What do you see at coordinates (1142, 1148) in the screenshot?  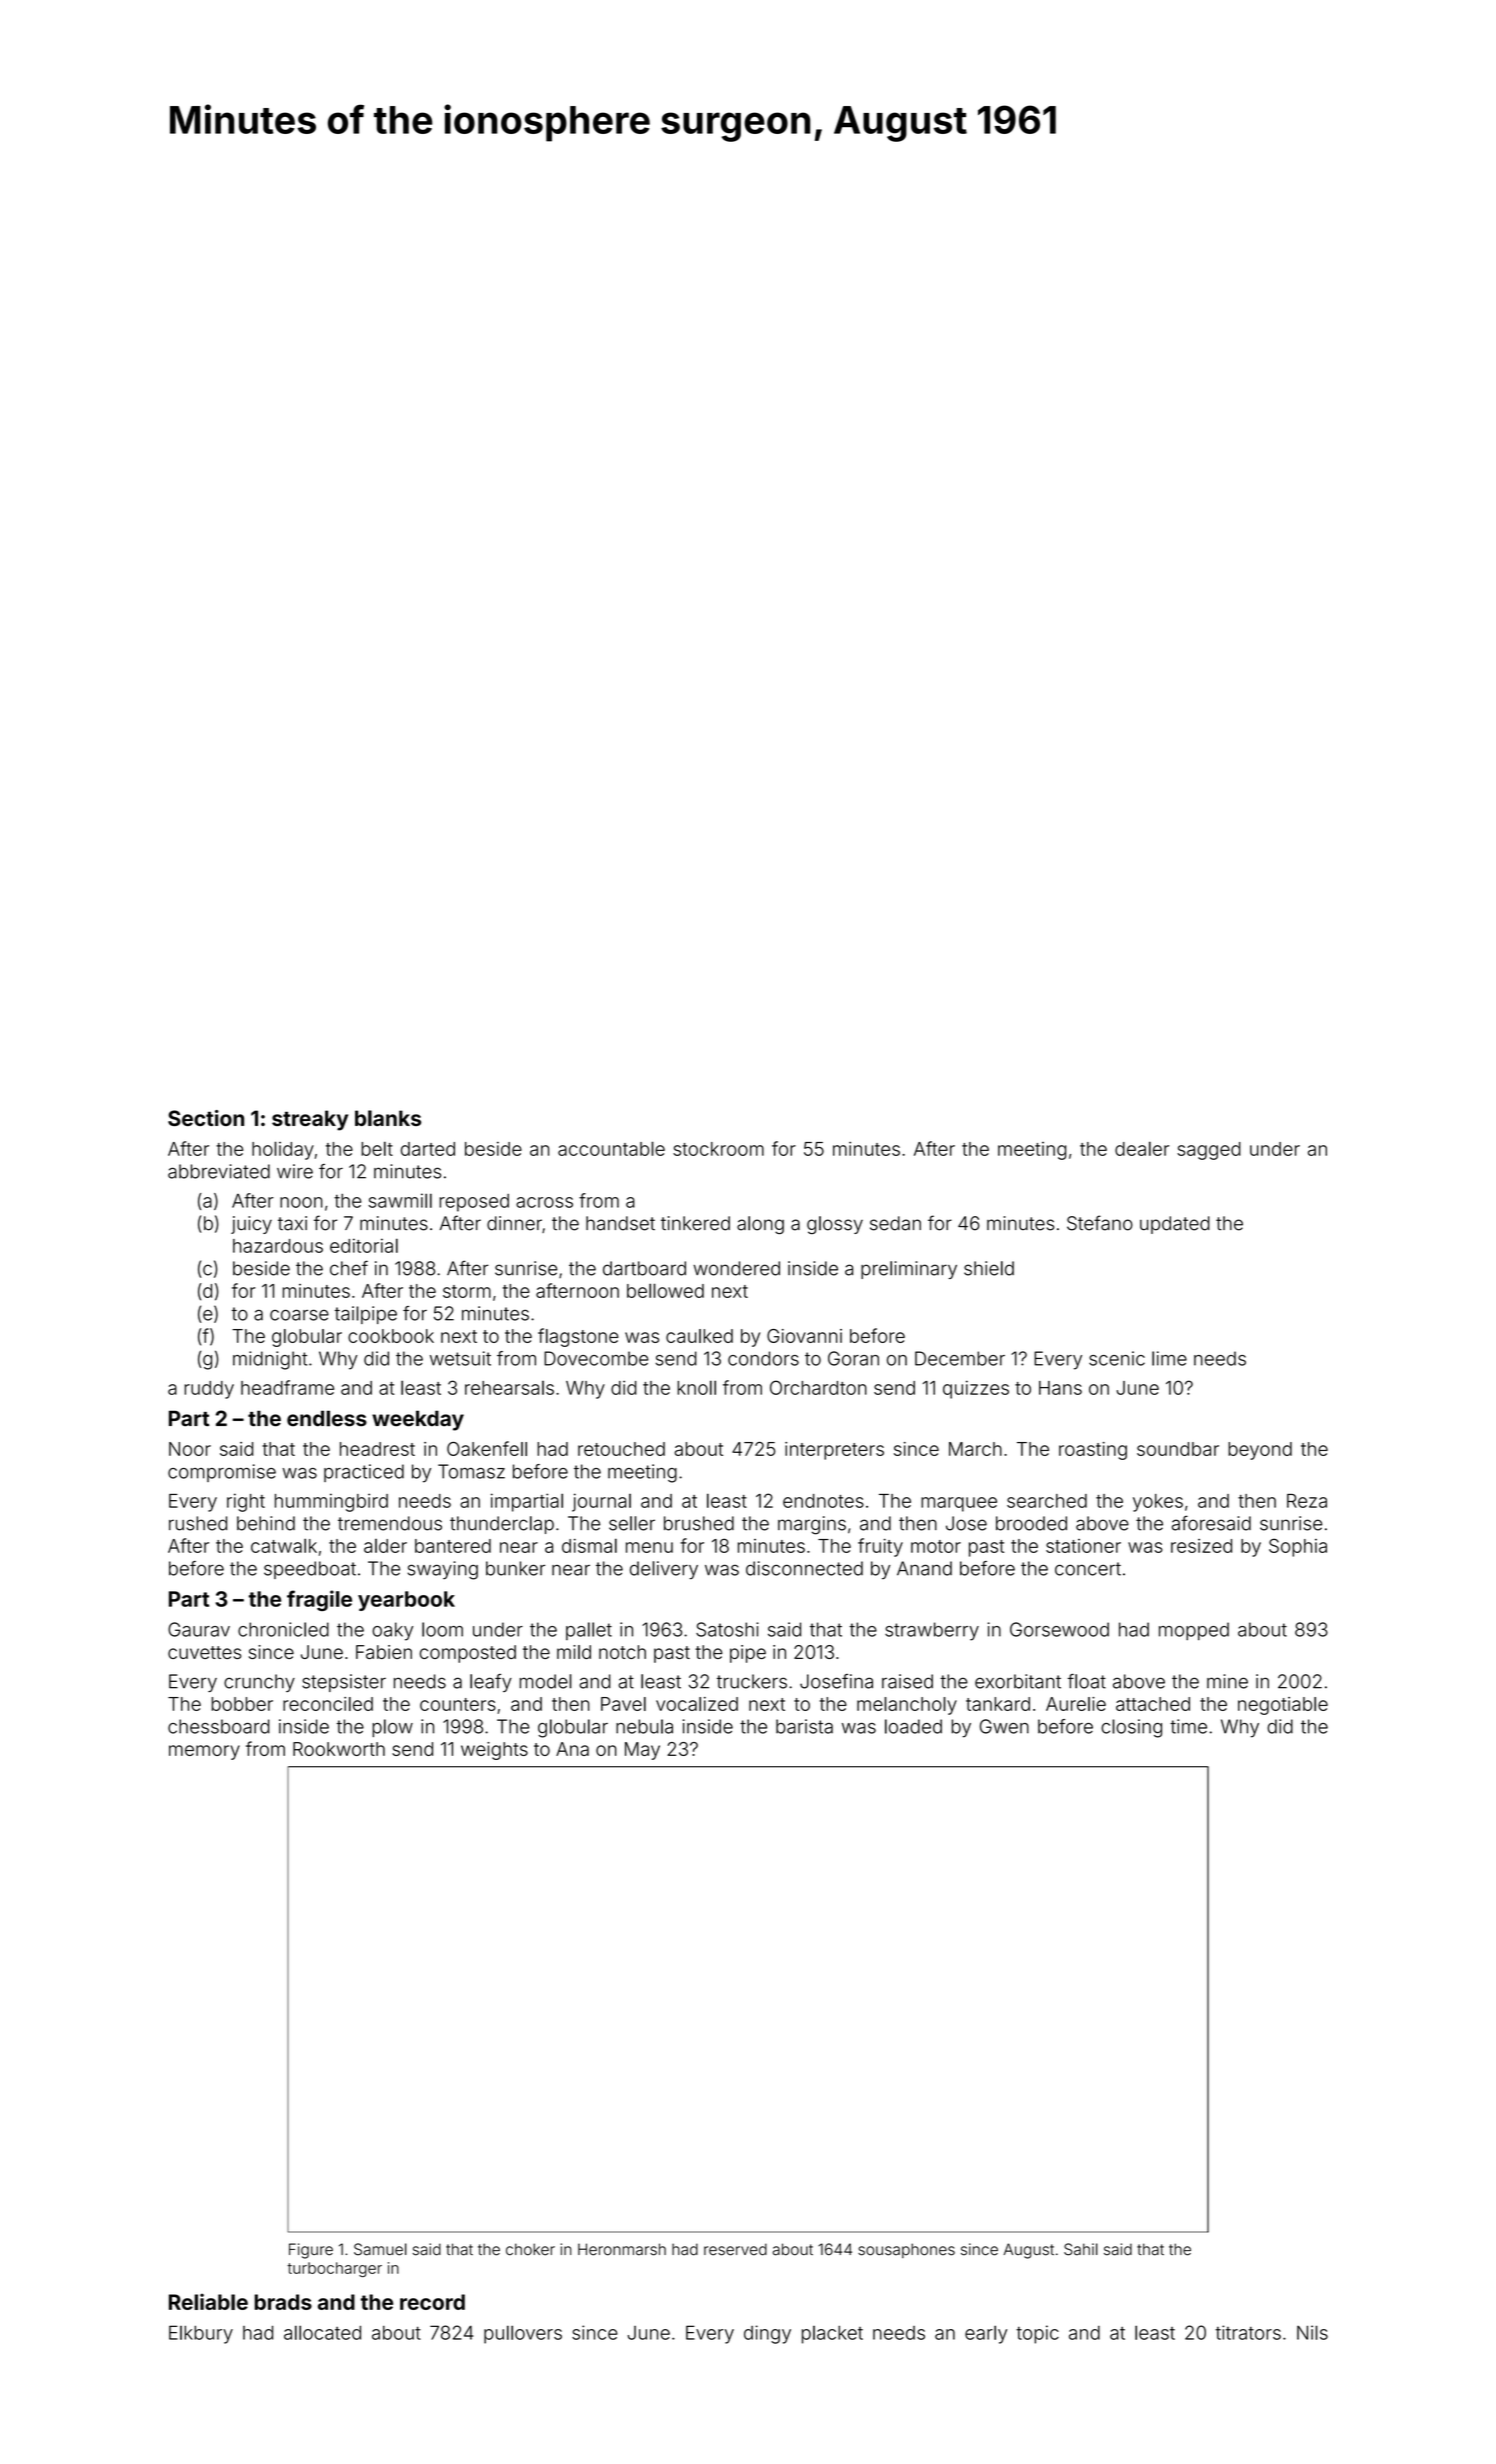 I see `dealer` at bounding box center [1142, 1148].
